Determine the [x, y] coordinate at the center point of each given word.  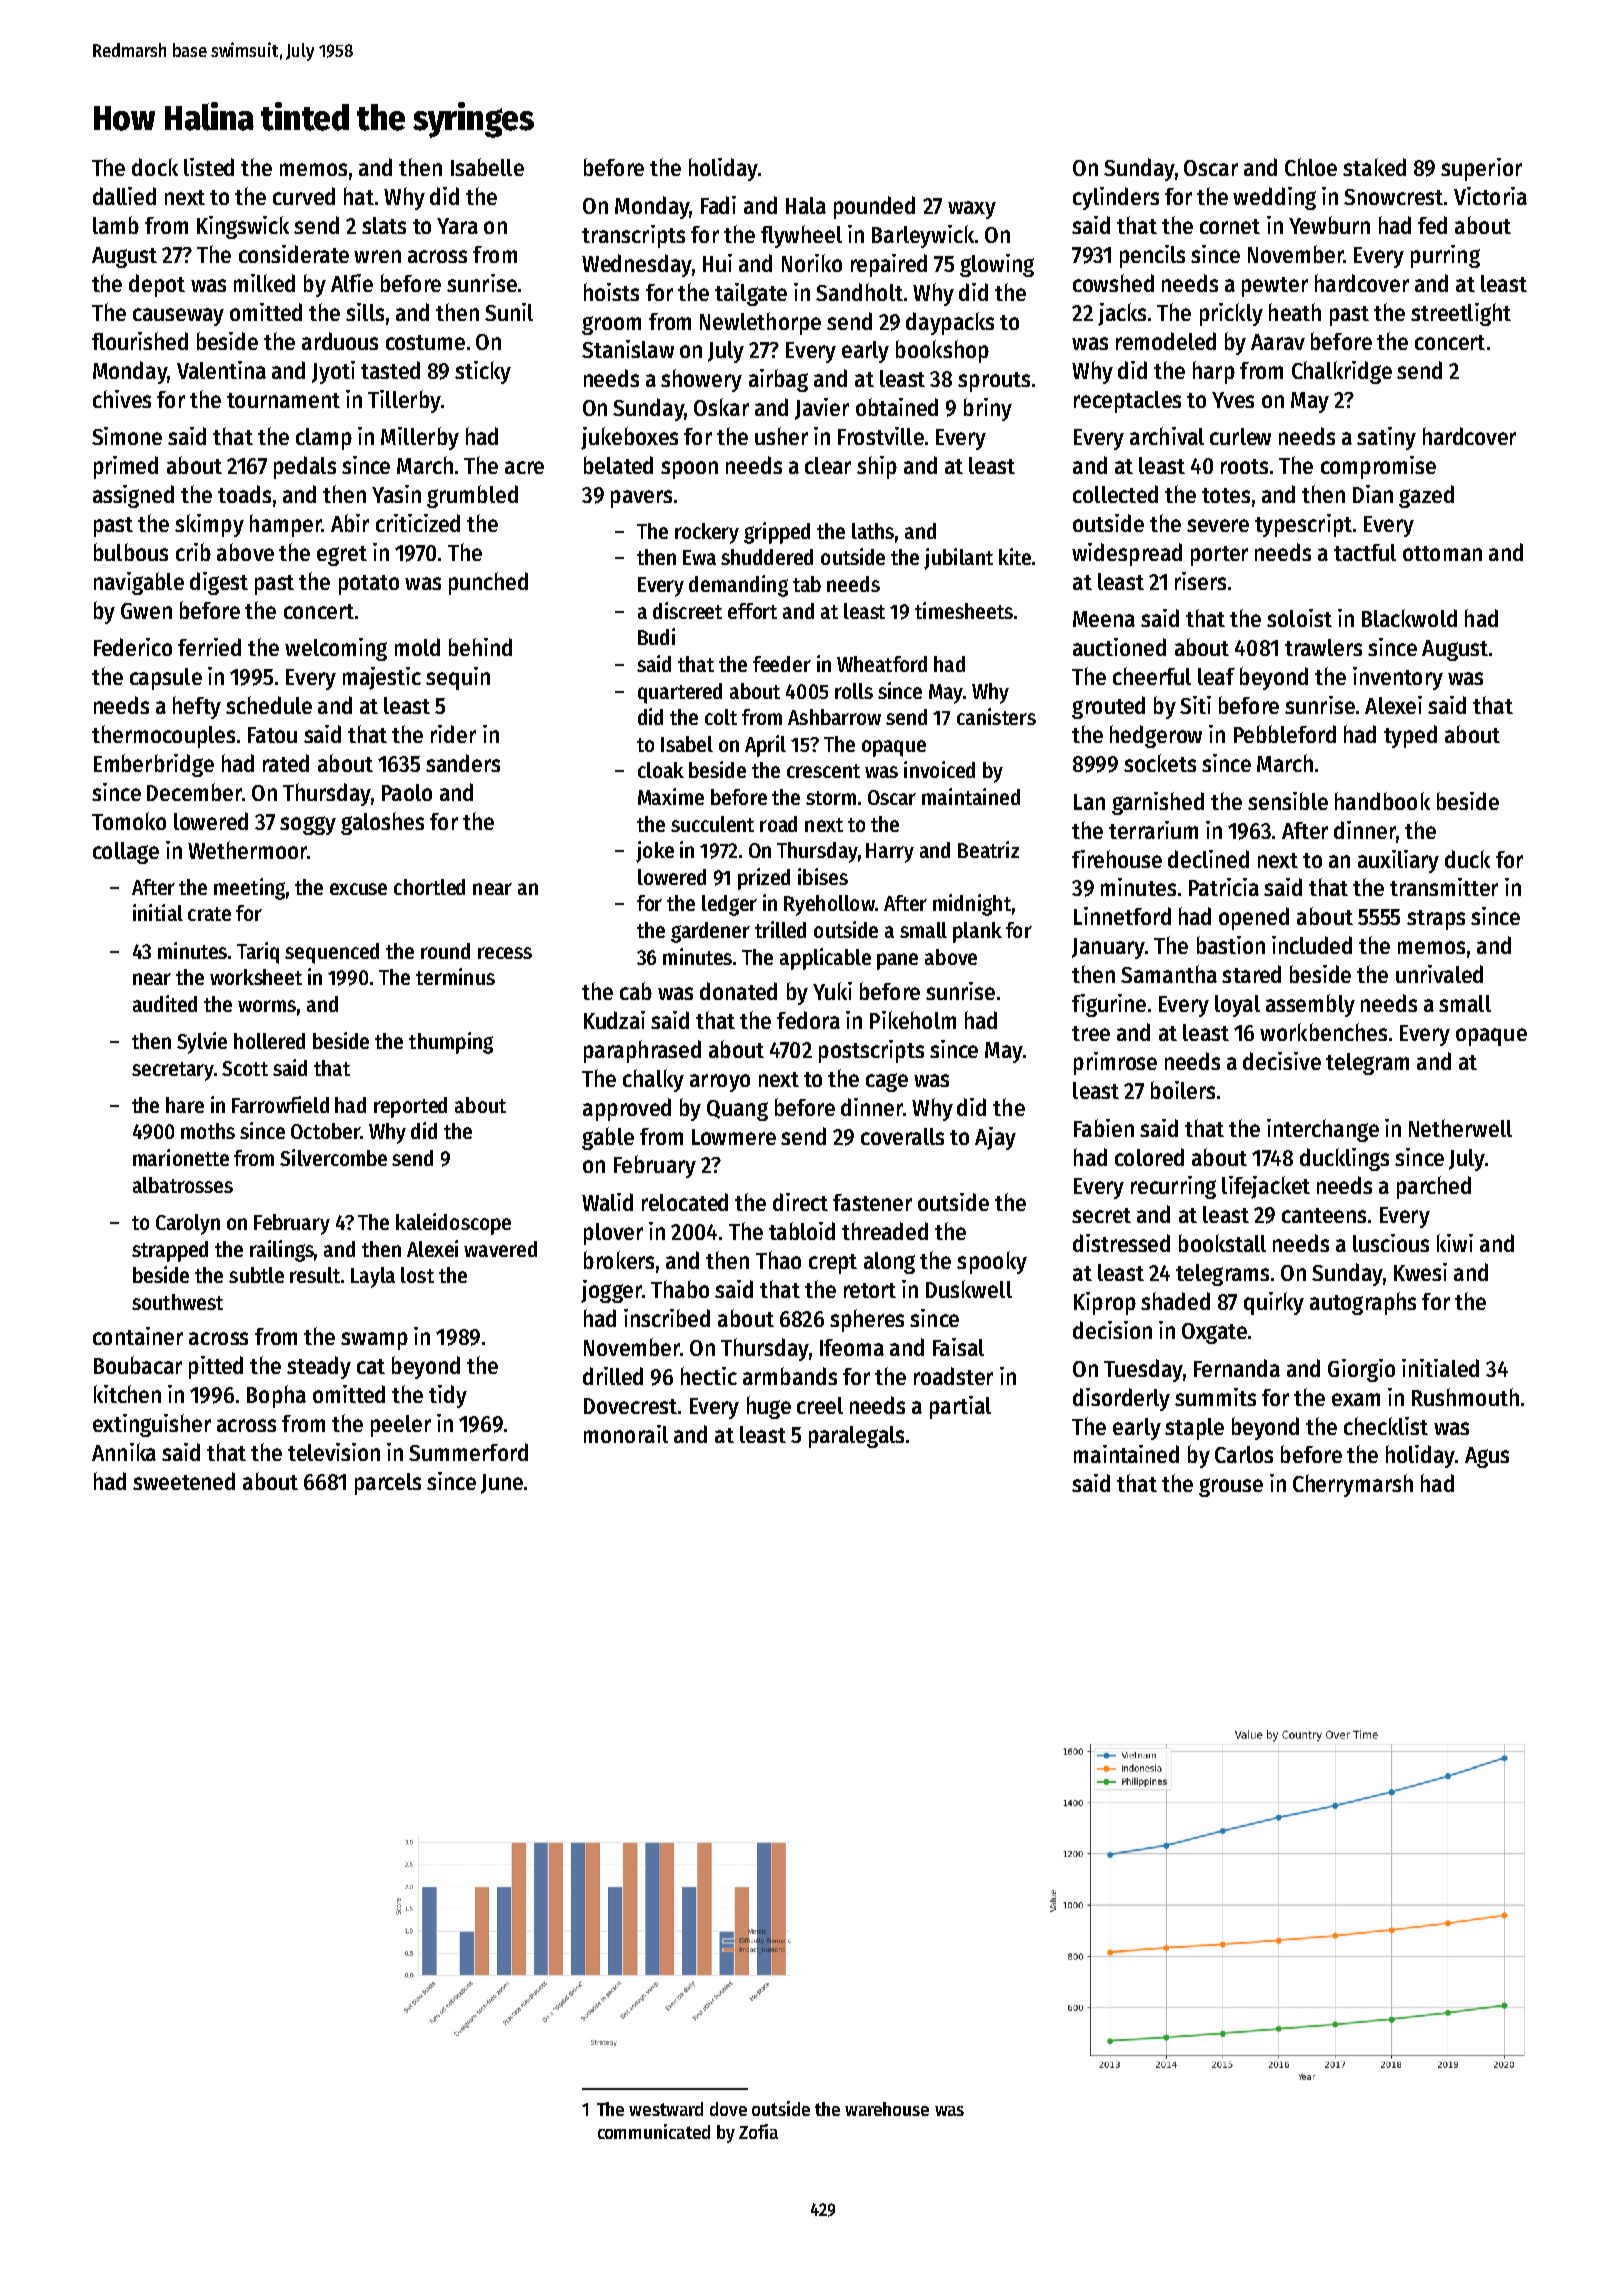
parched [1434, 1187]
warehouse [887, 2109]
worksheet [256, 977]
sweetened [184, 1481]
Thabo [680, 1289]
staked [1374, 167]
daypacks [950, 323]
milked [264, 283]
